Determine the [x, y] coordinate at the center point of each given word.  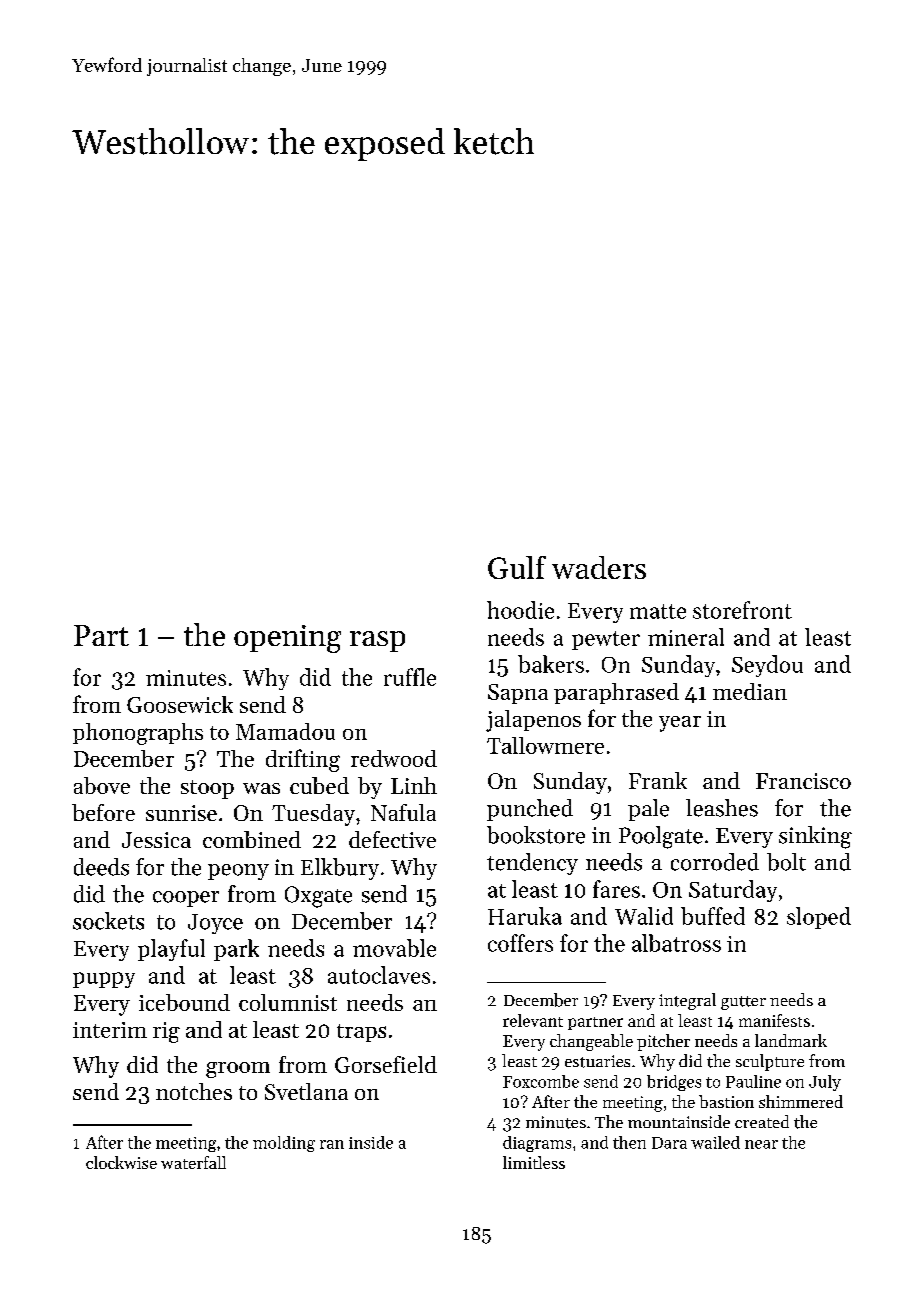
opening [287, 639]
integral [687, 1001]
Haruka [525, 916]
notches [194, 1091]
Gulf [517, 567]
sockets [108, 921]
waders [599, 567]
